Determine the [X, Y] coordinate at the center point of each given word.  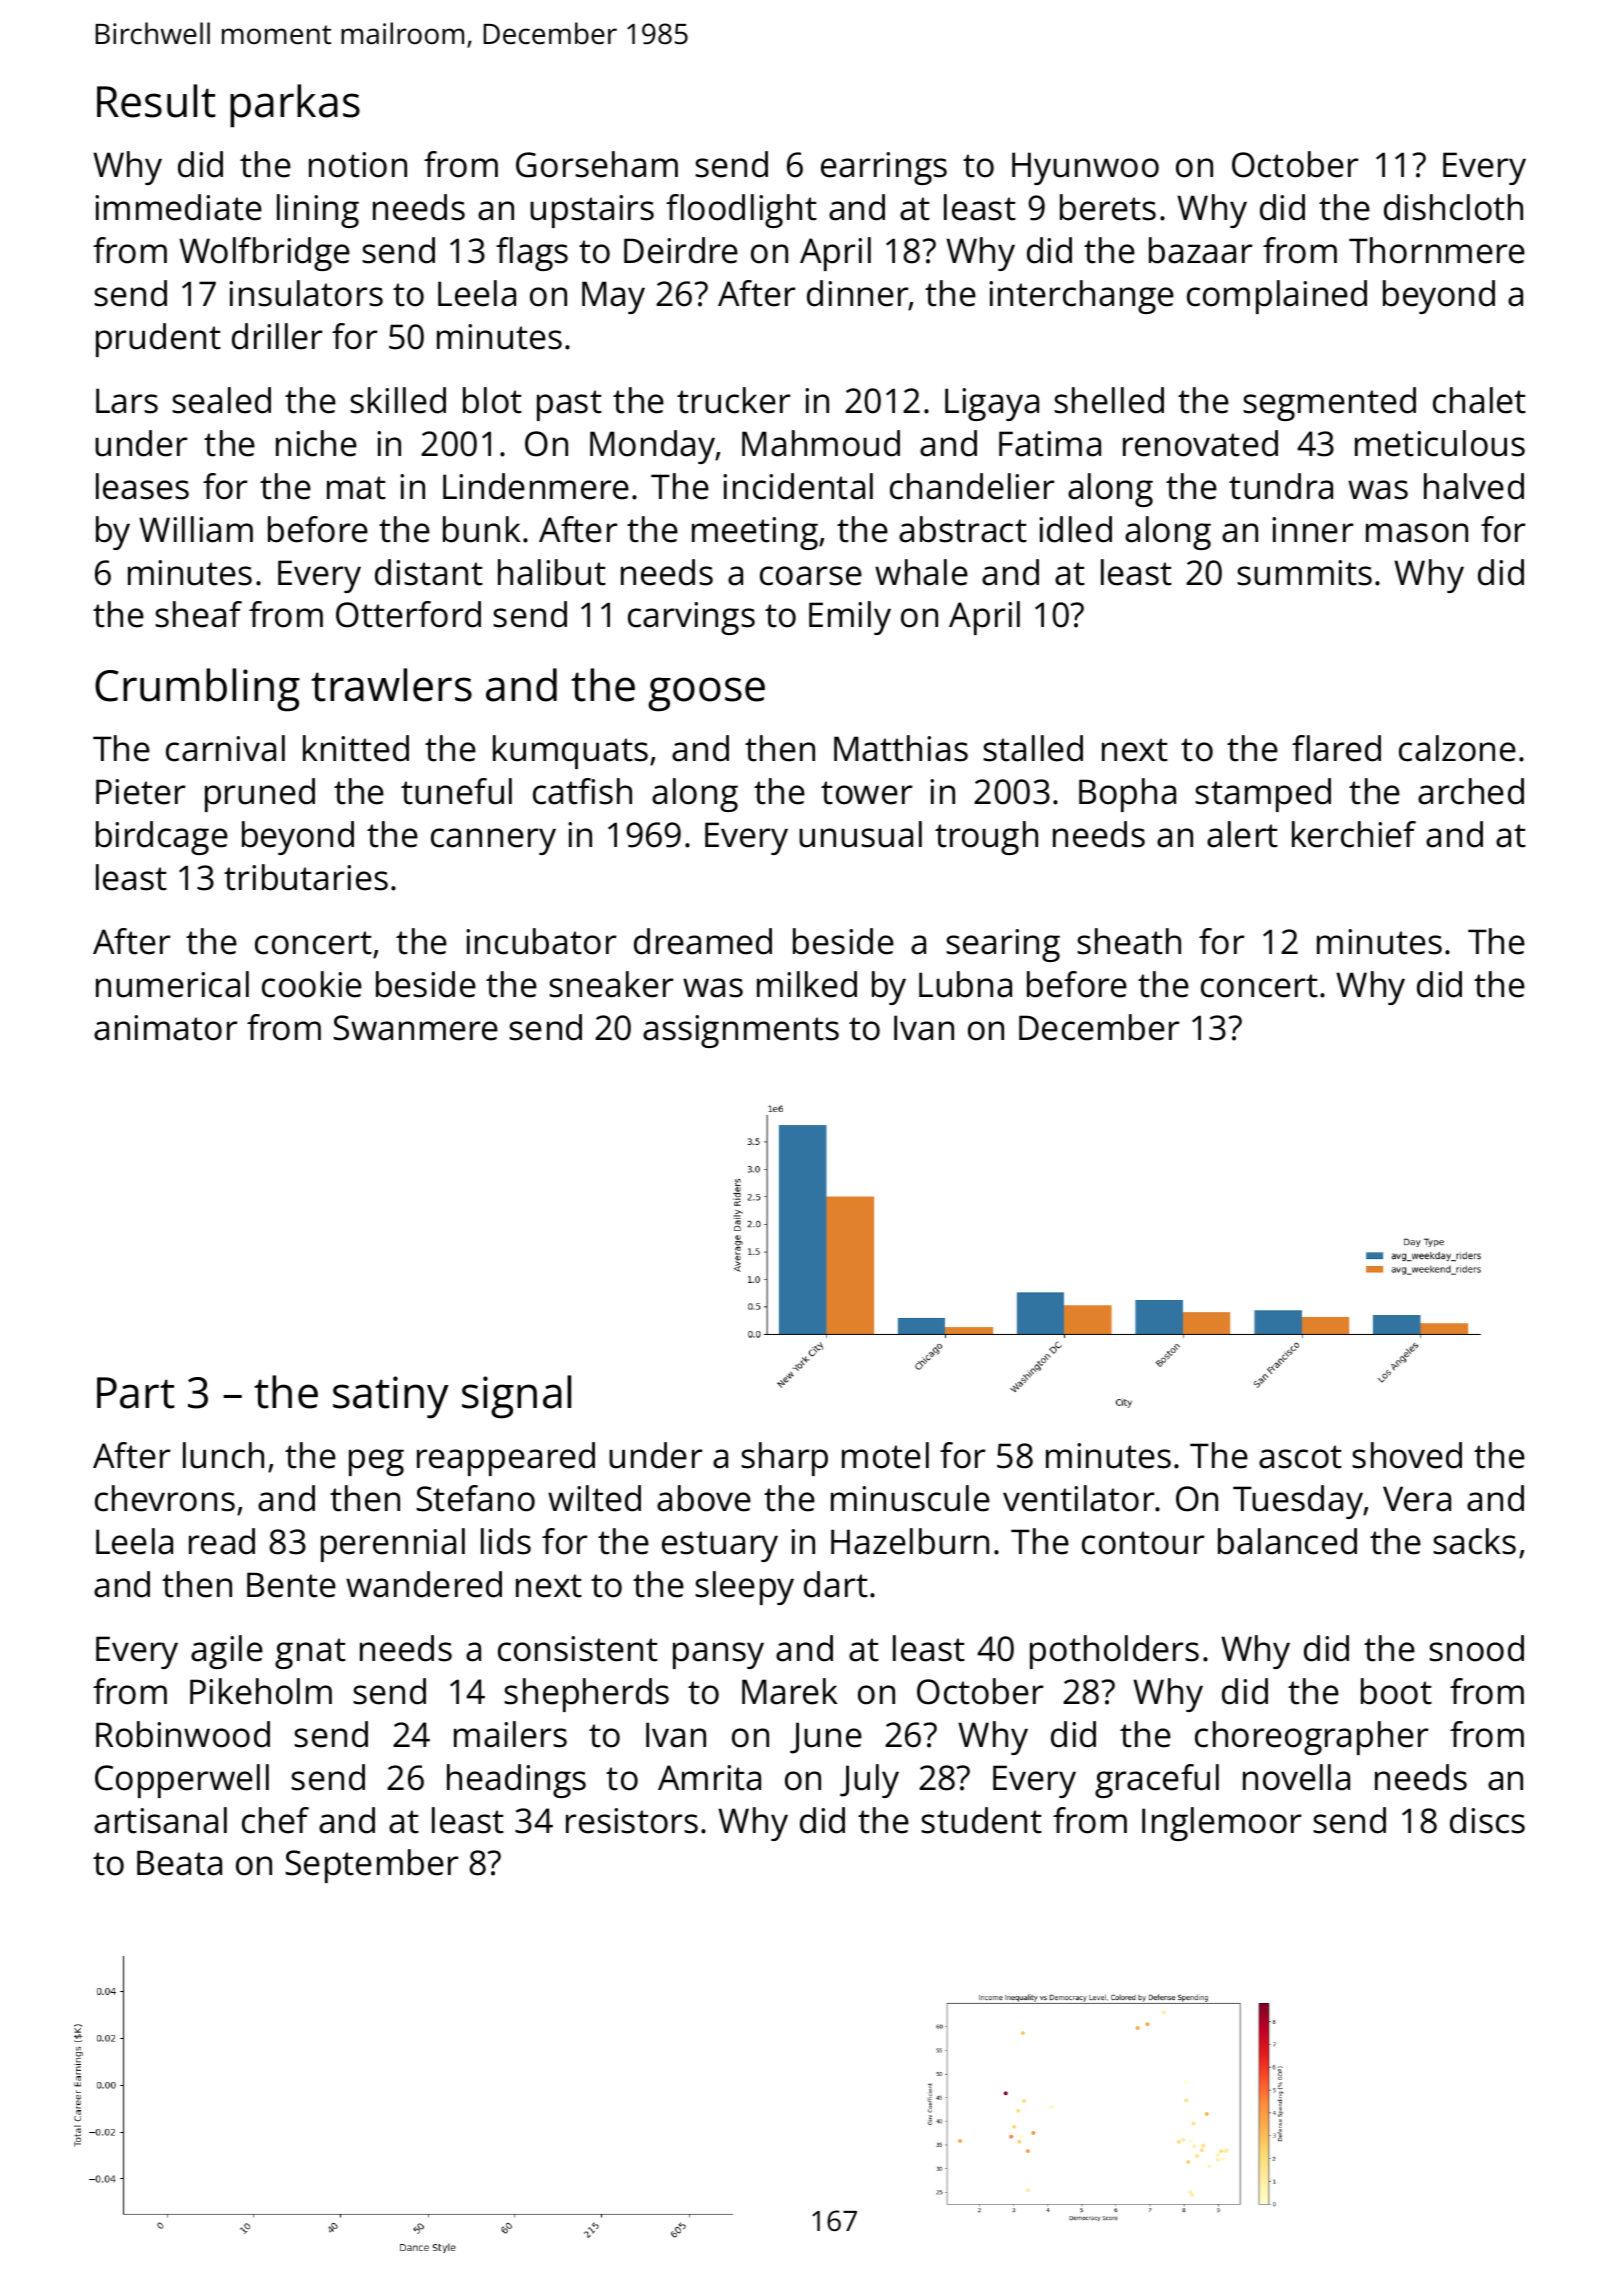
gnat [310, 1653]
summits [1304, 573]
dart [836, 1584]
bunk [481, 529]
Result [156, 101]
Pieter [141, 792]
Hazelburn [910, 1541]
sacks [1474, 1541]
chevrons [165, 1498]
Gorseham [597, 164]
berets [1108, 207]
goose [706, 694]
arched [1471, 791]
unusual [860, 834]
